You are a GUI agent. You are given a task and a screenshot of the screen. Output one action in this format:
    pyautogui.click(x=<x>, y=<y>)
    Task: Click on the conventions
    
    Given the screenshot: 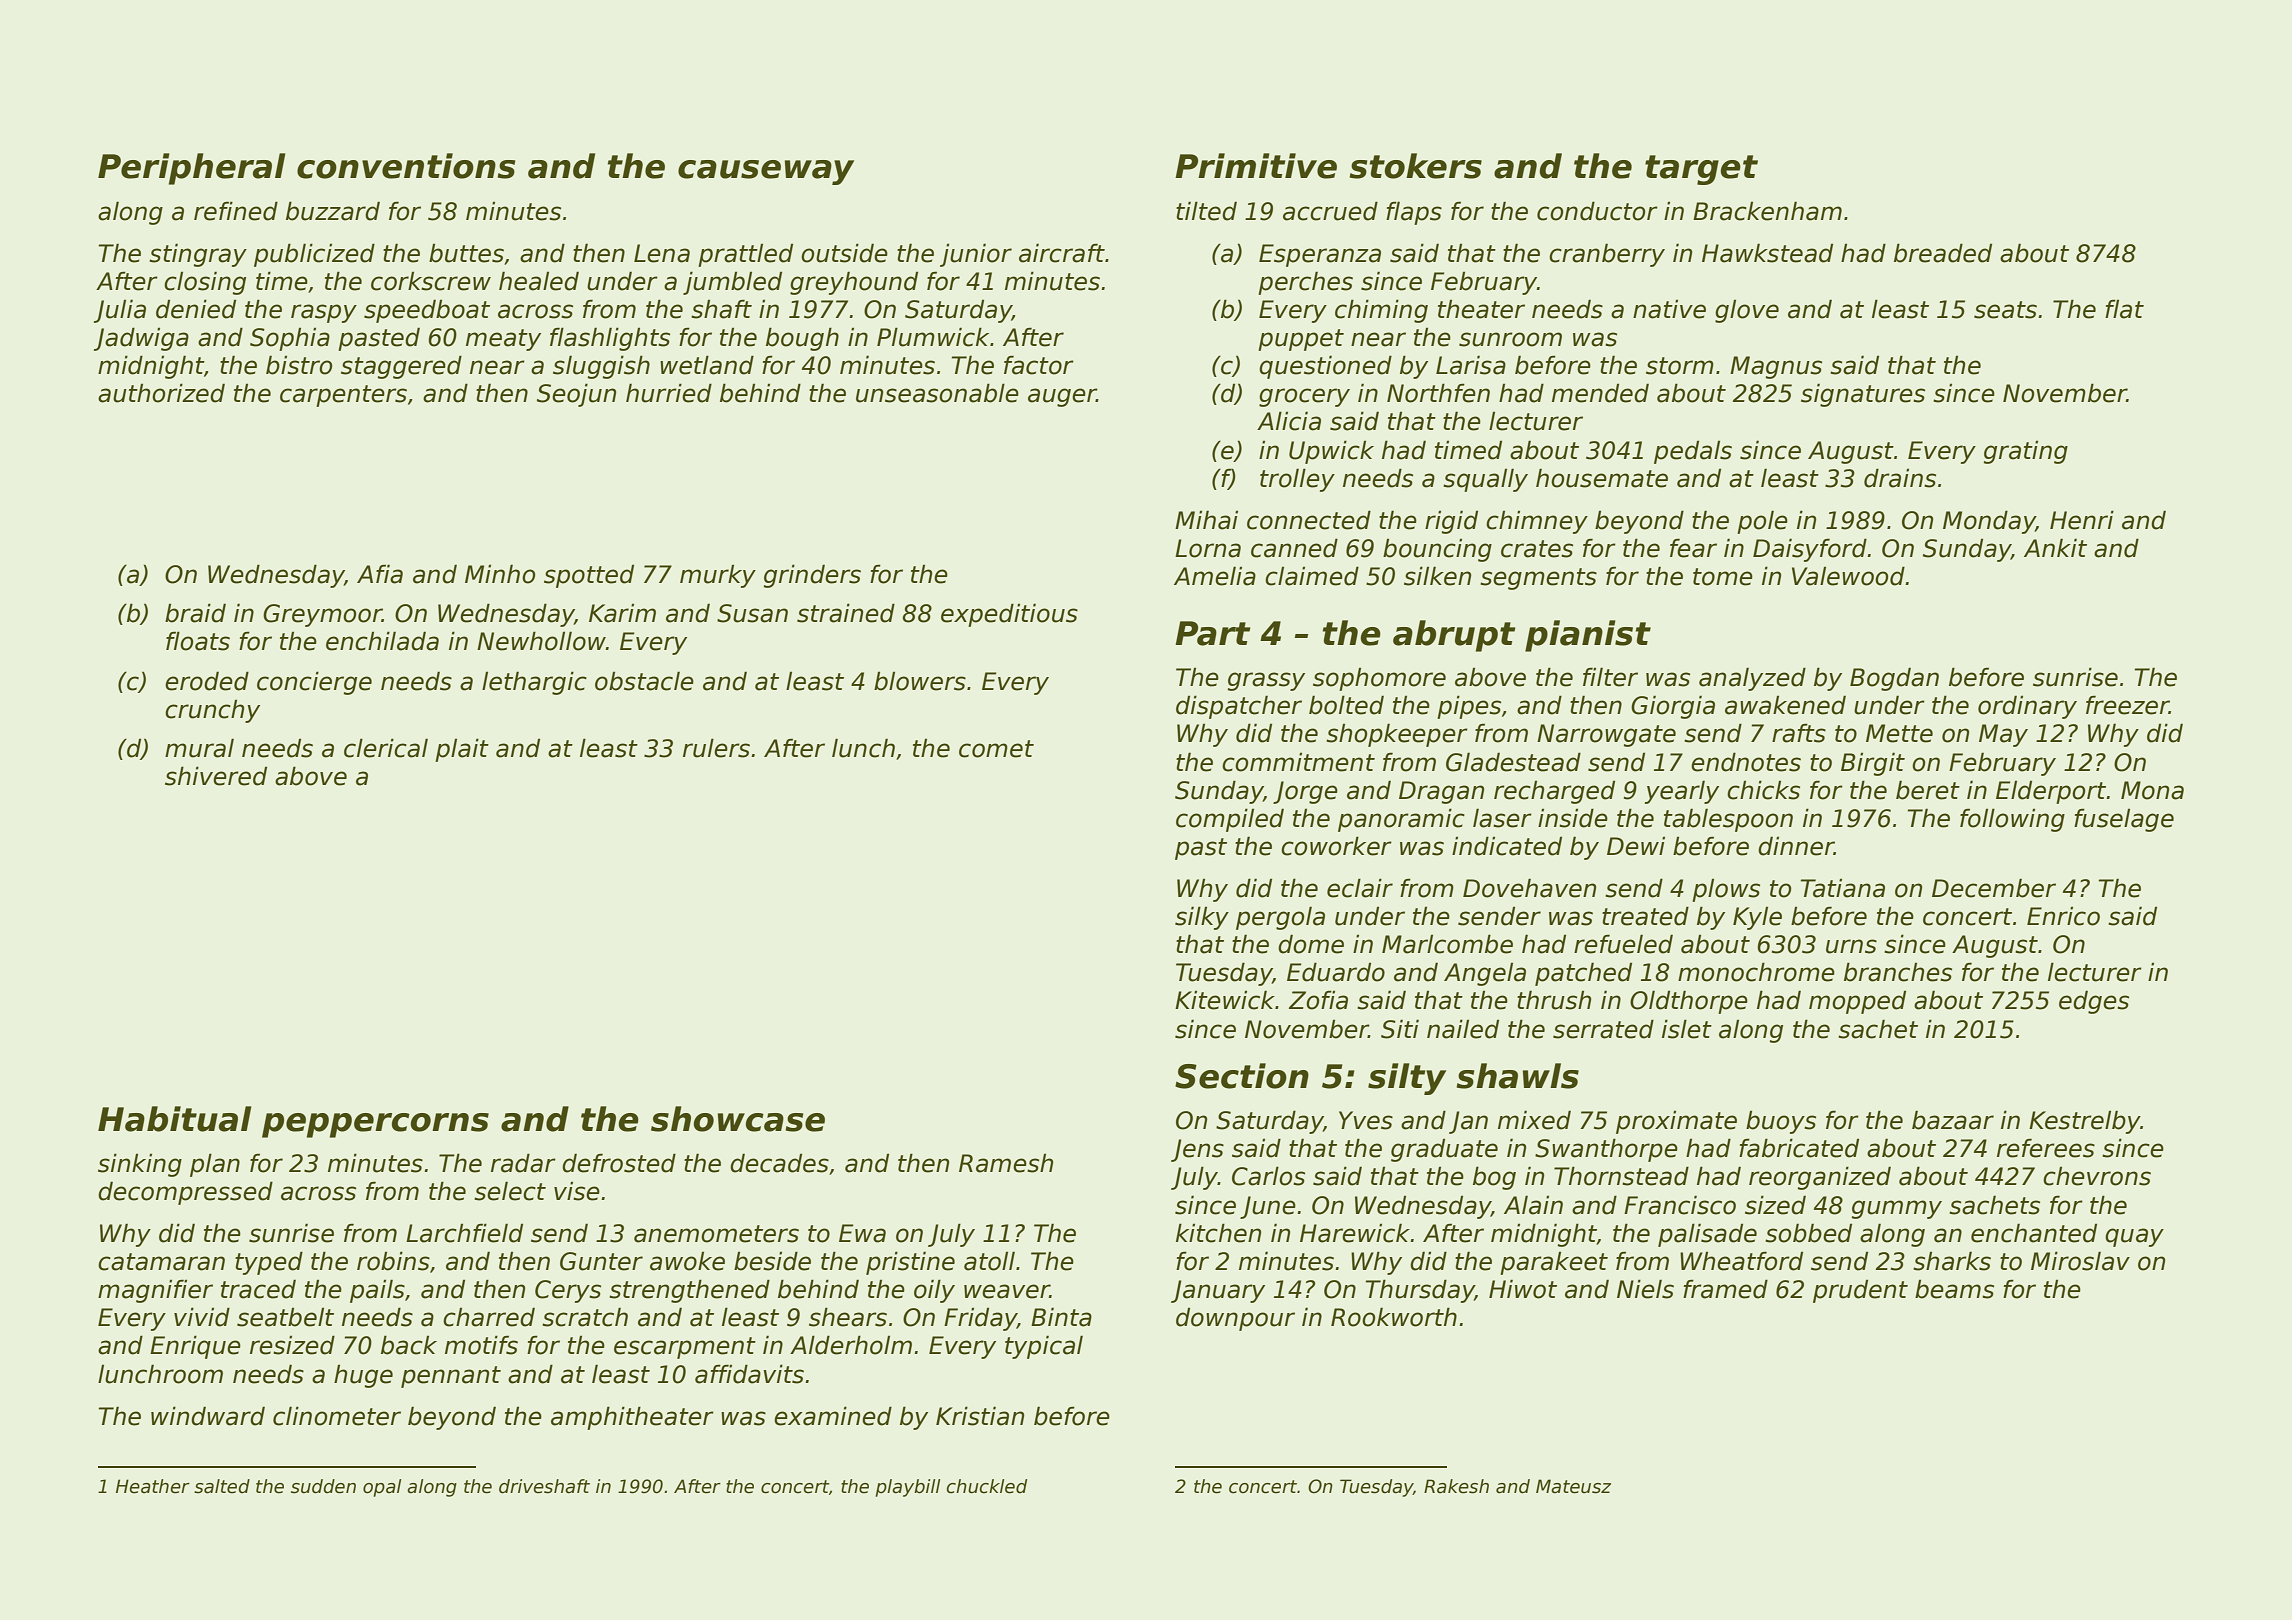 What is the action you would take?
    pyautogui.click(x=406, y=166)
